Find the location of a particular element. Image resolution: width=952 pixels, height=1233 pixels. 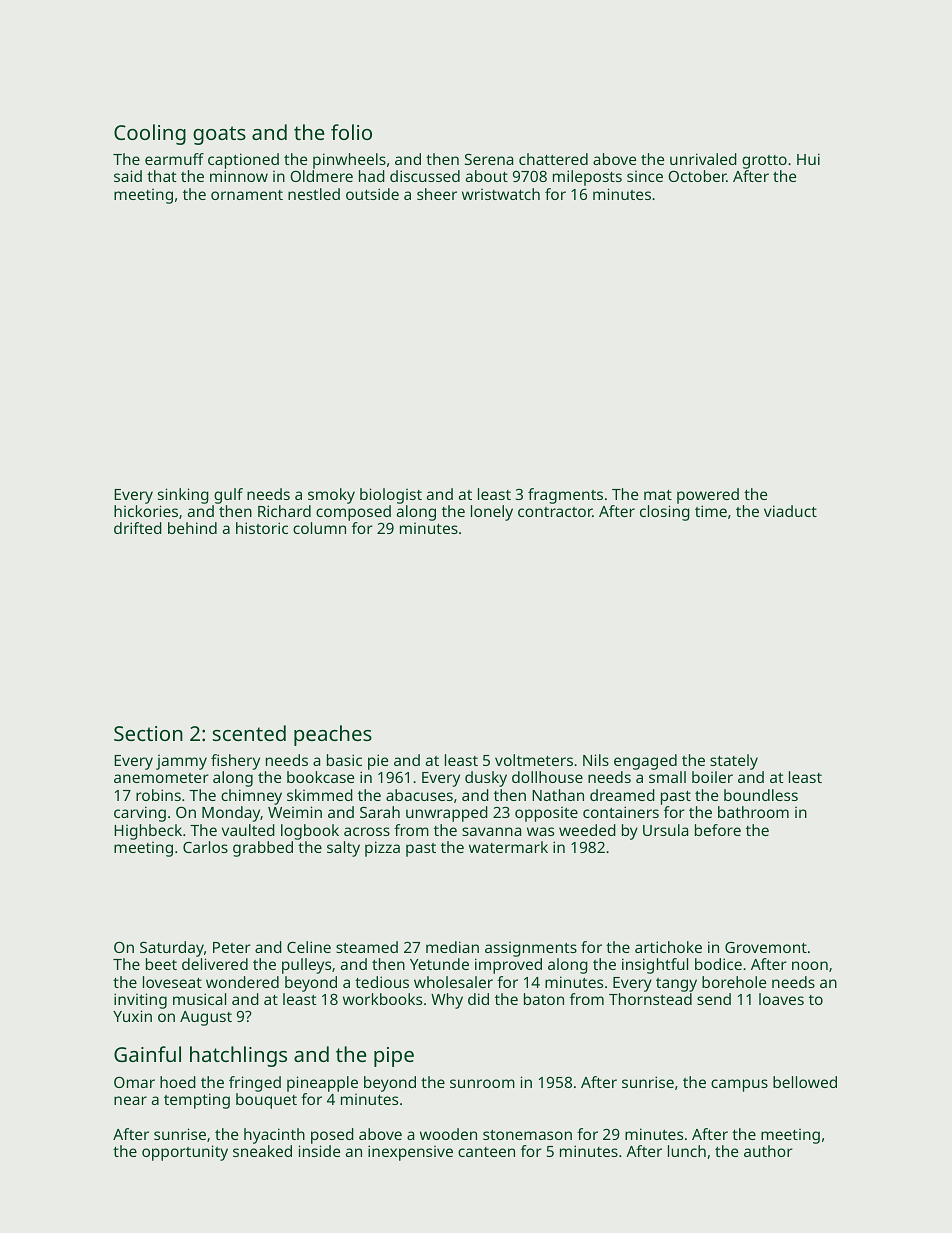

unrivaled is located at coordinates (703, 159).
